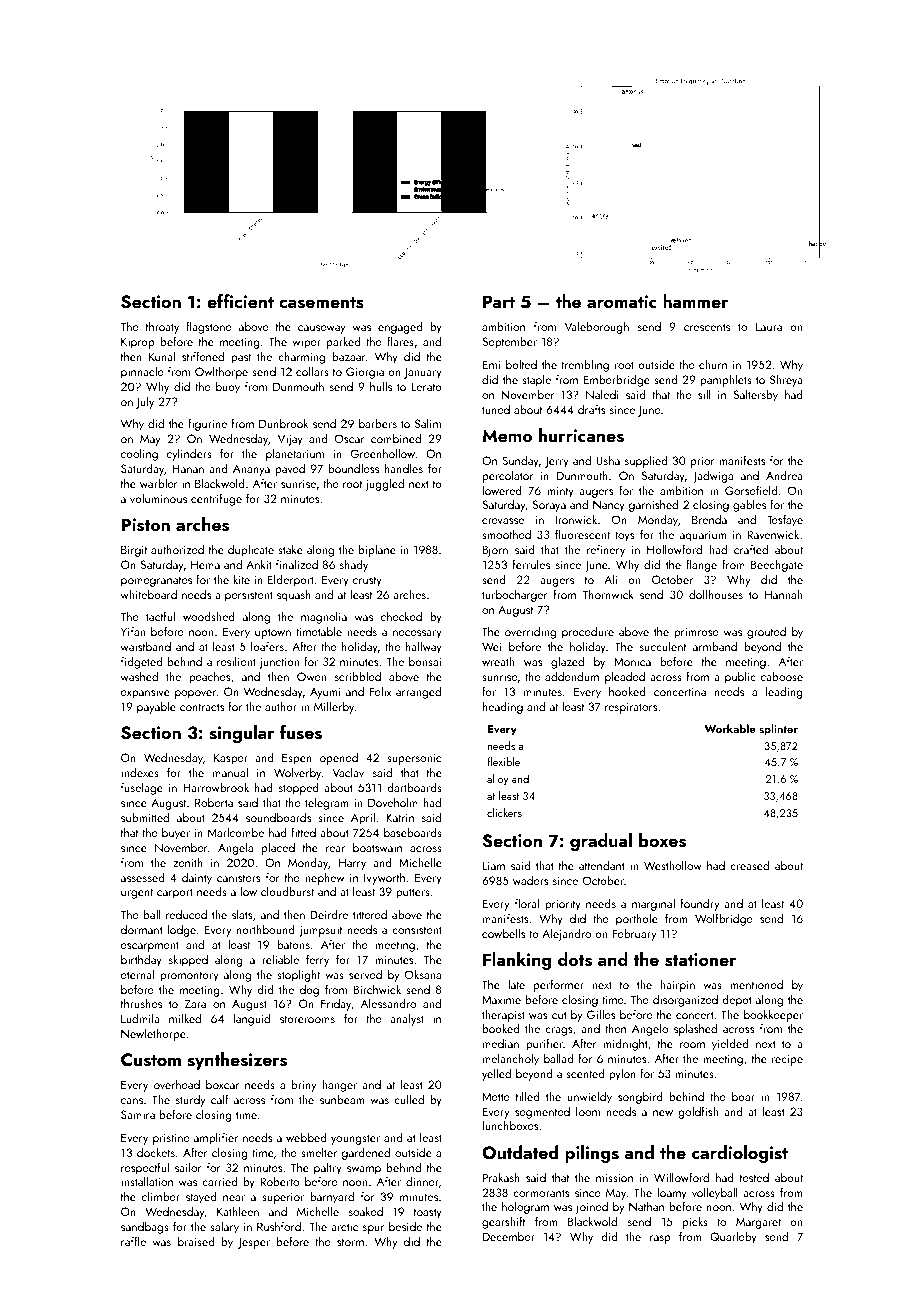 This page has width=924, height=1308. What do you see at coordinates (354, 565) in the page?
I see `shady` at bounding box center [354, 565].
